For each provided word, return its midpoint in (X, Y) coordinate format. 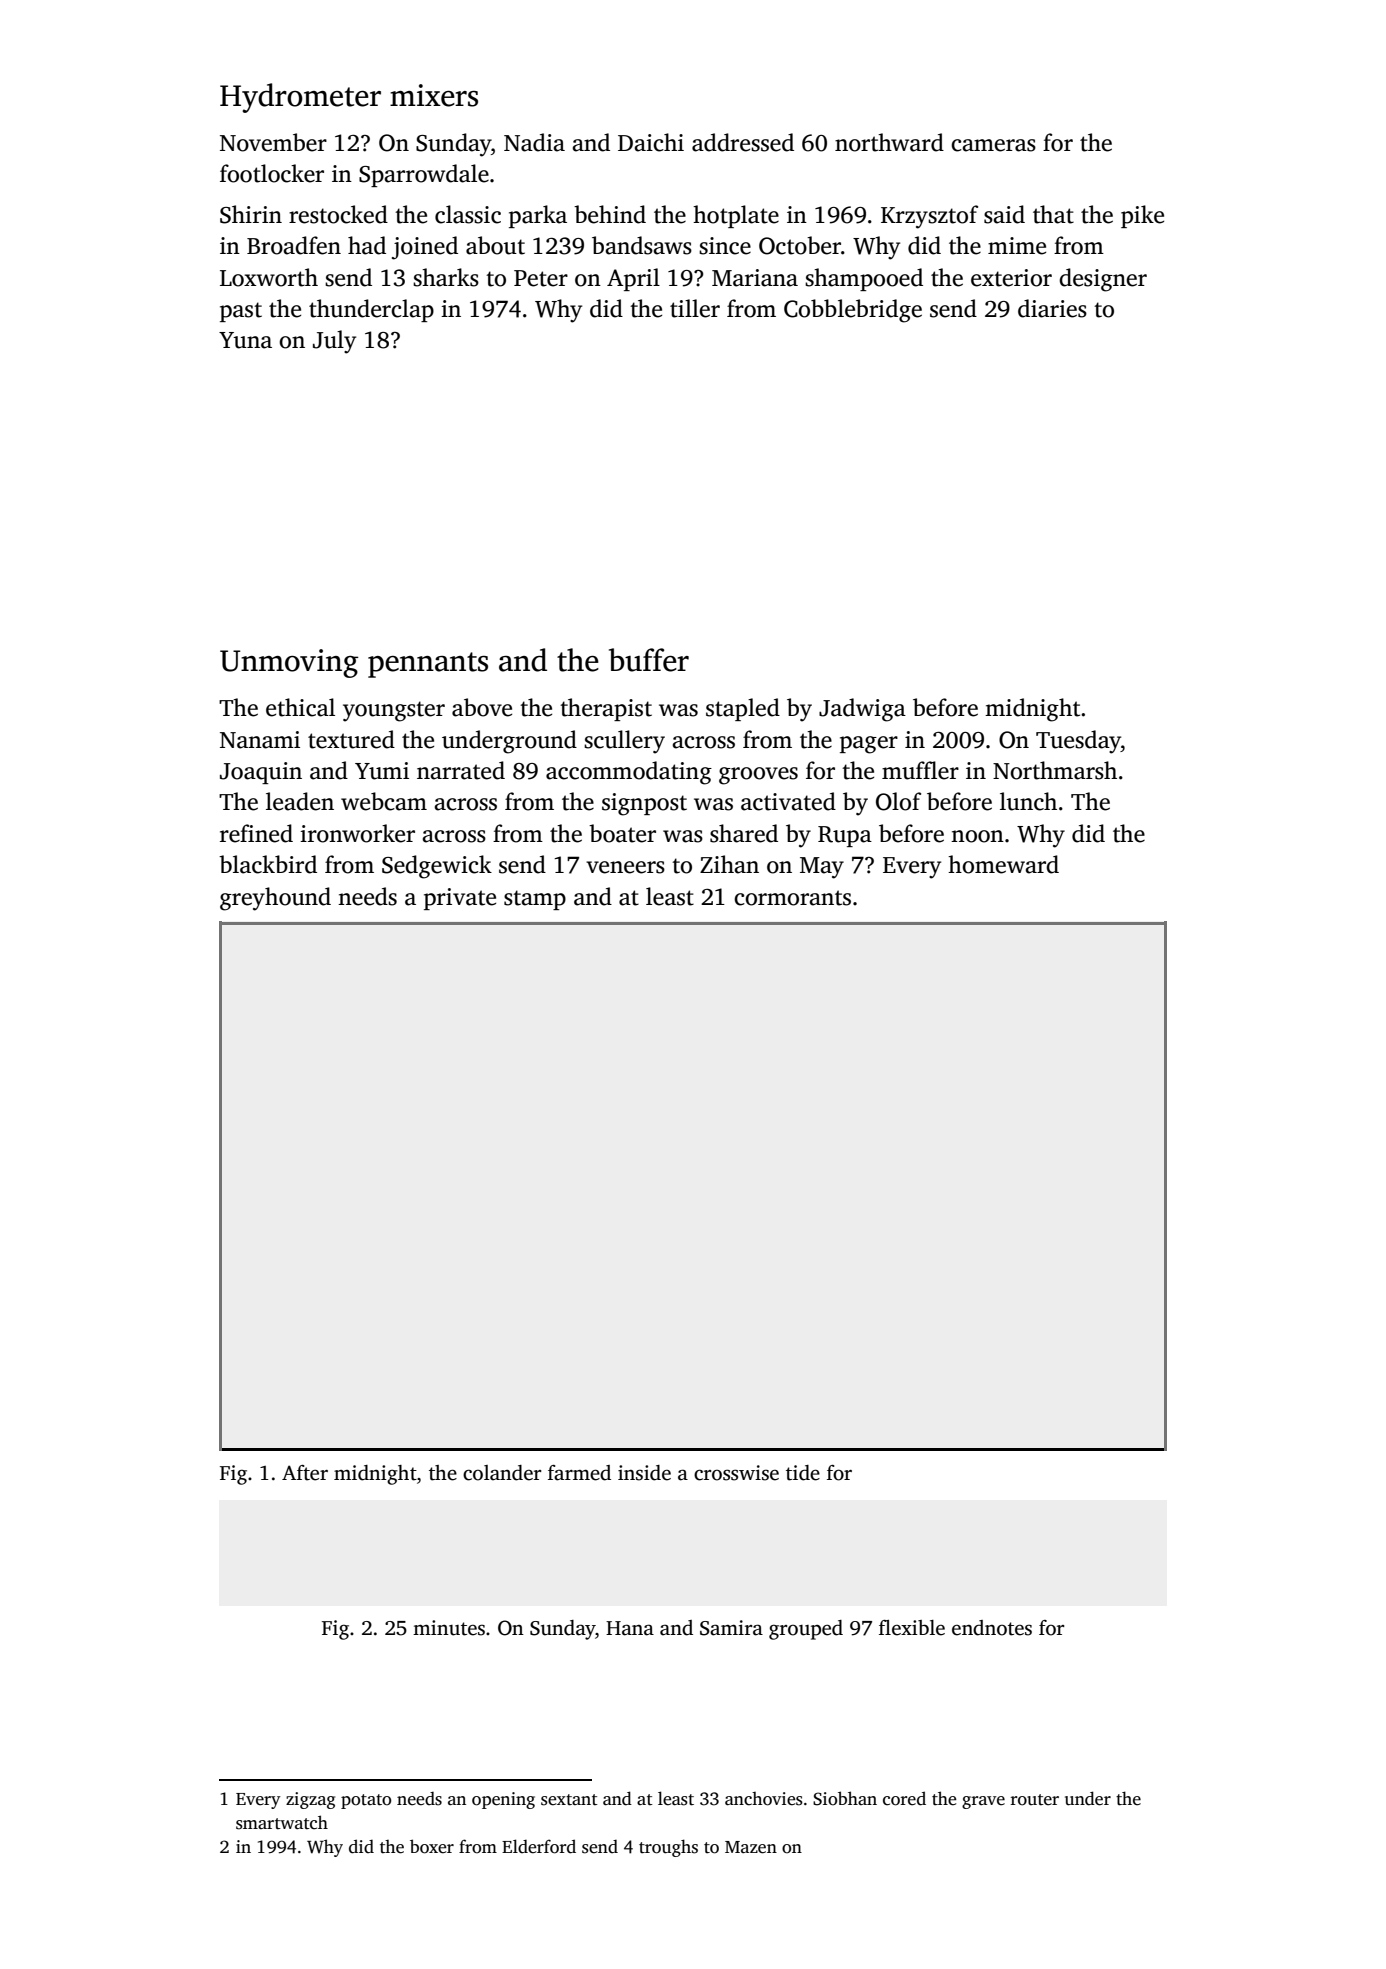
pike (1142, 216)
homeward (1003, 864)
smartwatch (282, 1822)
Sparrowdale (424, 175)
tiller (695, 308)
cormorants (792, 898)
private (460, 899)
